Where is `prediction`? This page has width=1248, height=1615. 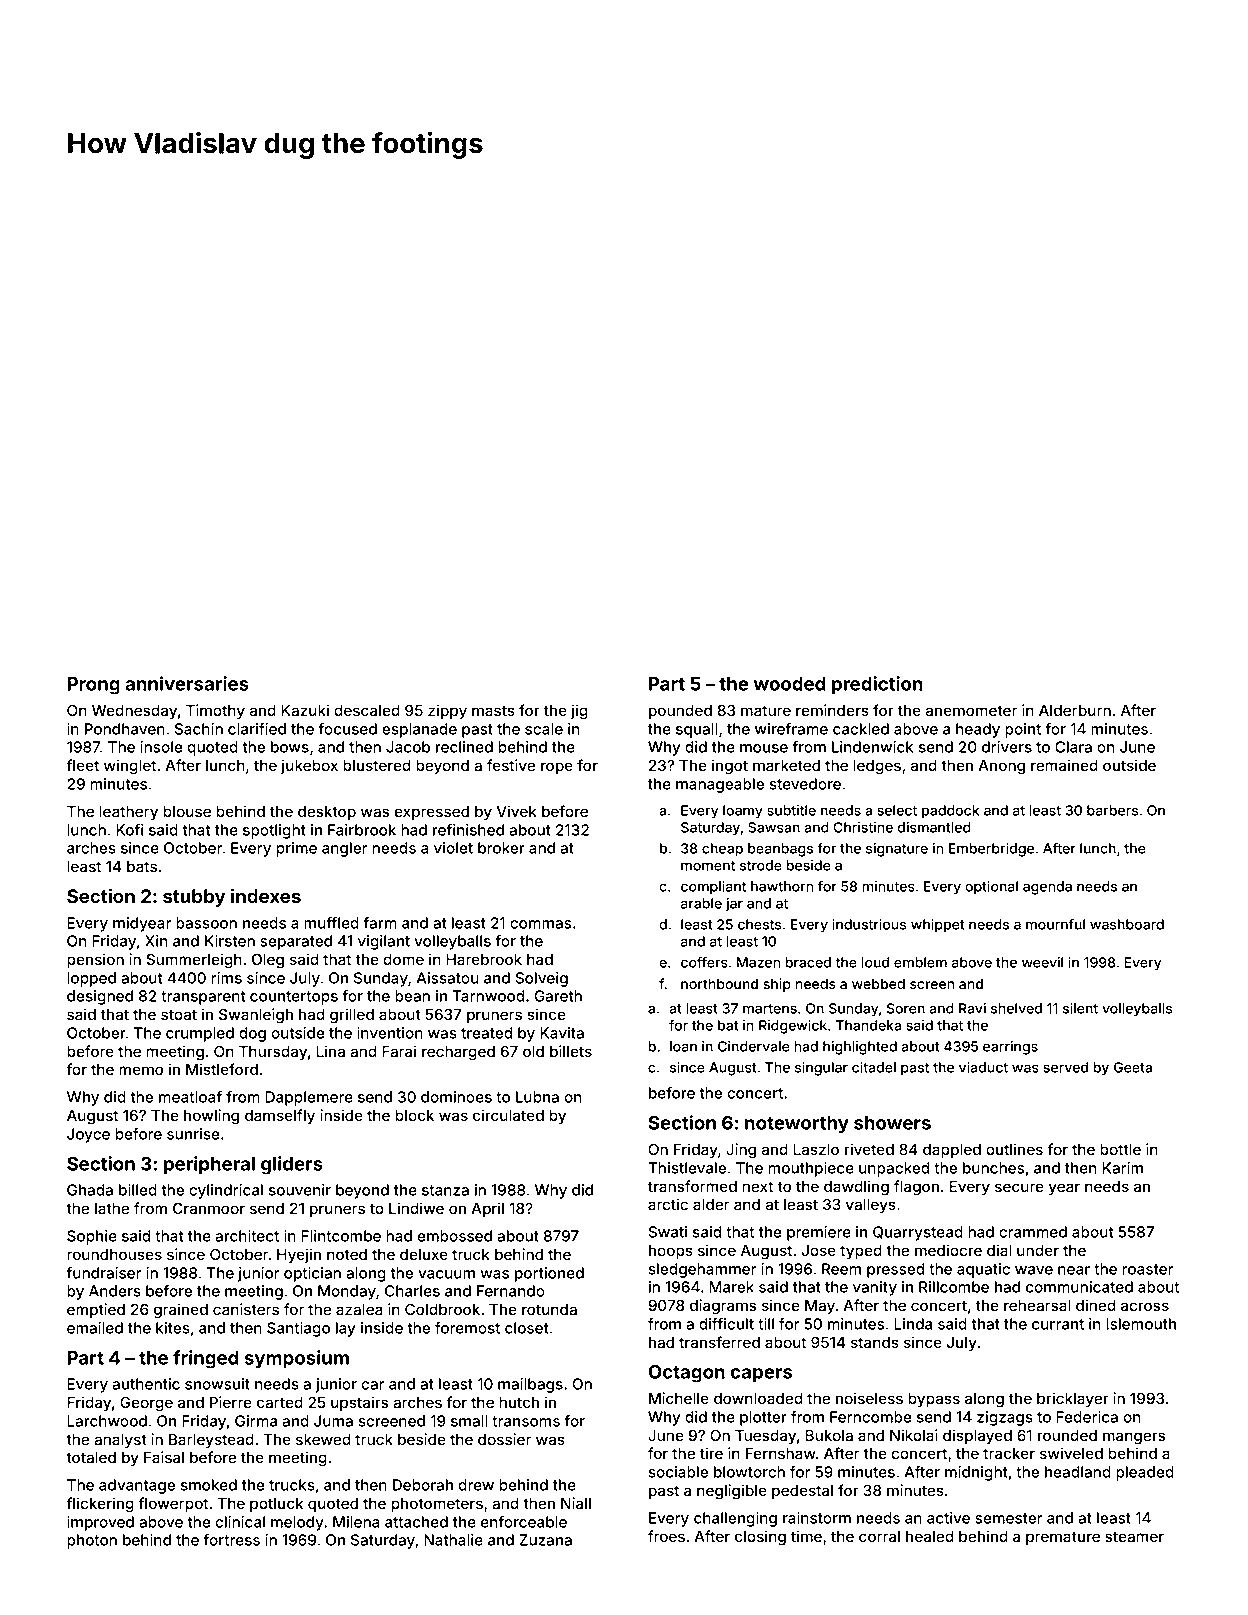 prediction is located at coordinates (877, 685).
